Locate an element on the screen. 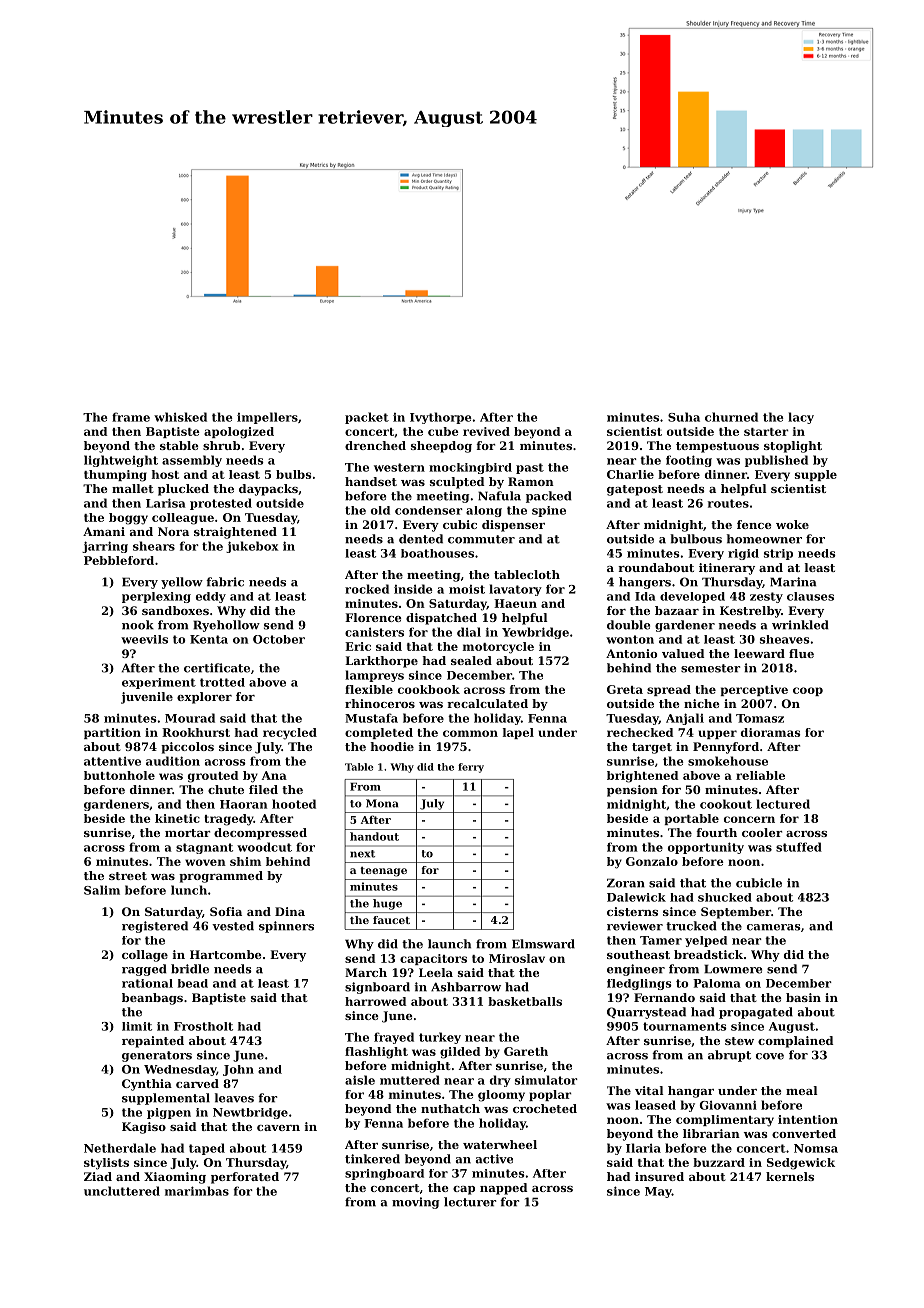  ferry is located at coordinates (471, 768).
